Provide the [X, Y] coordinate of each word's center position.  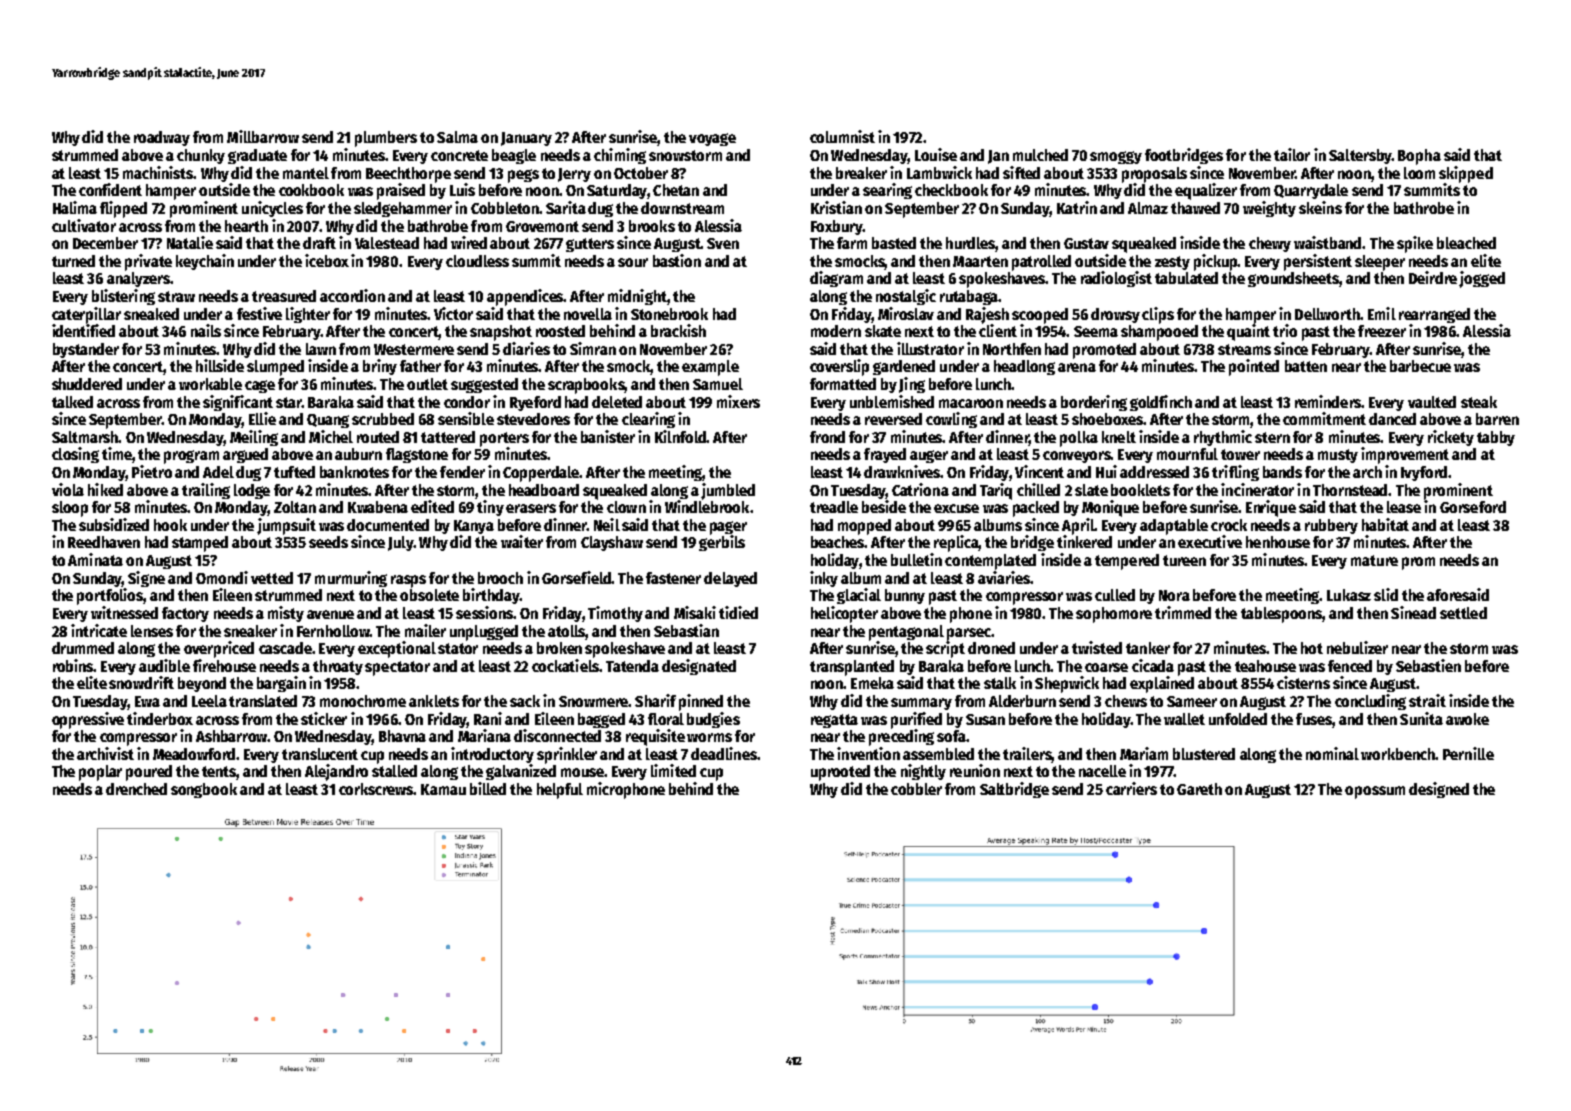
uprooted [840, 773]
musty [1338, 456]
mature [1374, 560]
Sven [723, 243]
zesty [1172, 263]
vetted [272, 578]
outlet [427, 384]
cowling [951, 420]
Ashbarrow [231, 736]
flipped [123, 209]
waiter [522, 541]
